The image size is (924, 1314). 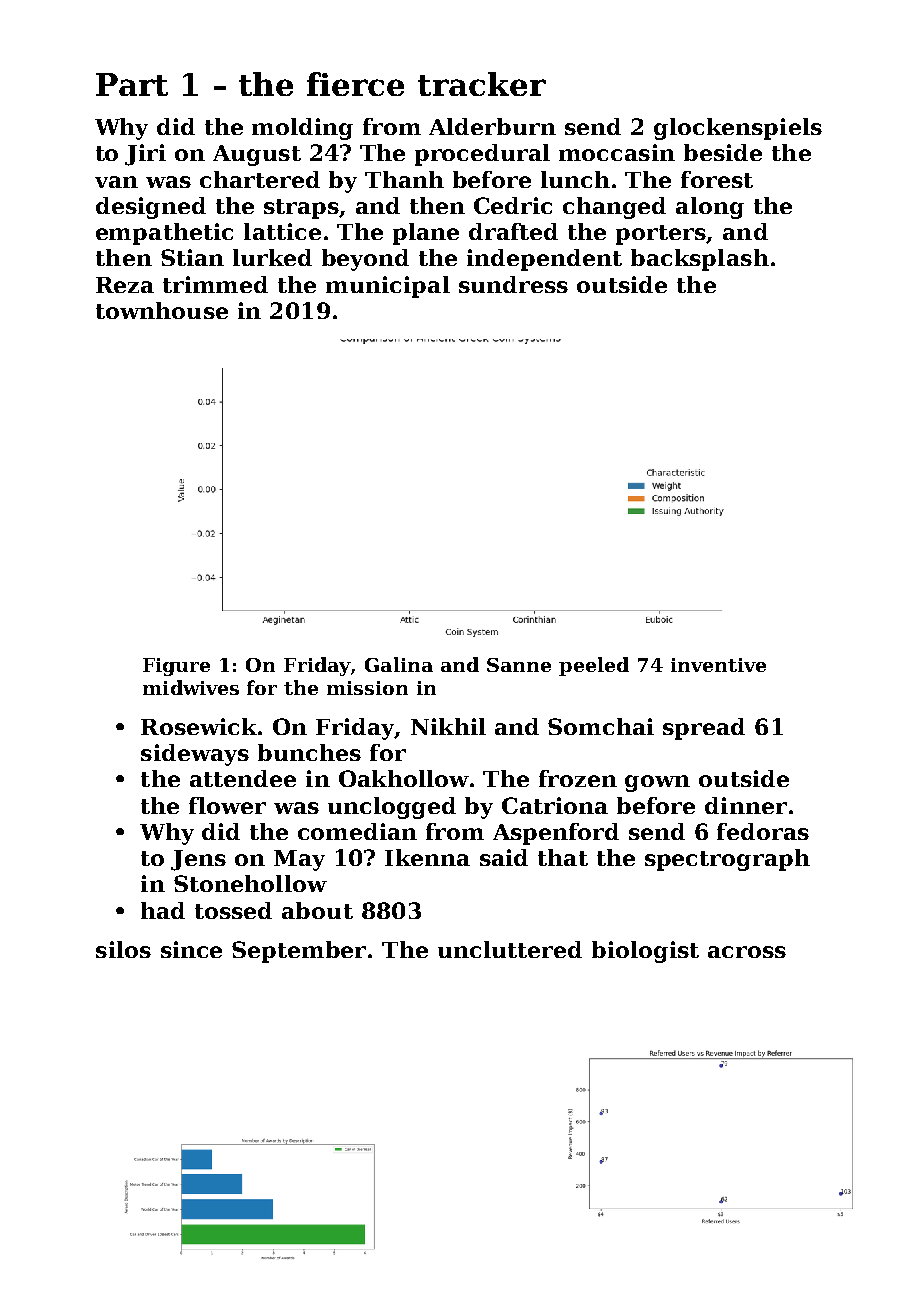 I want to click on lurked, so click(x=272, y=257).
